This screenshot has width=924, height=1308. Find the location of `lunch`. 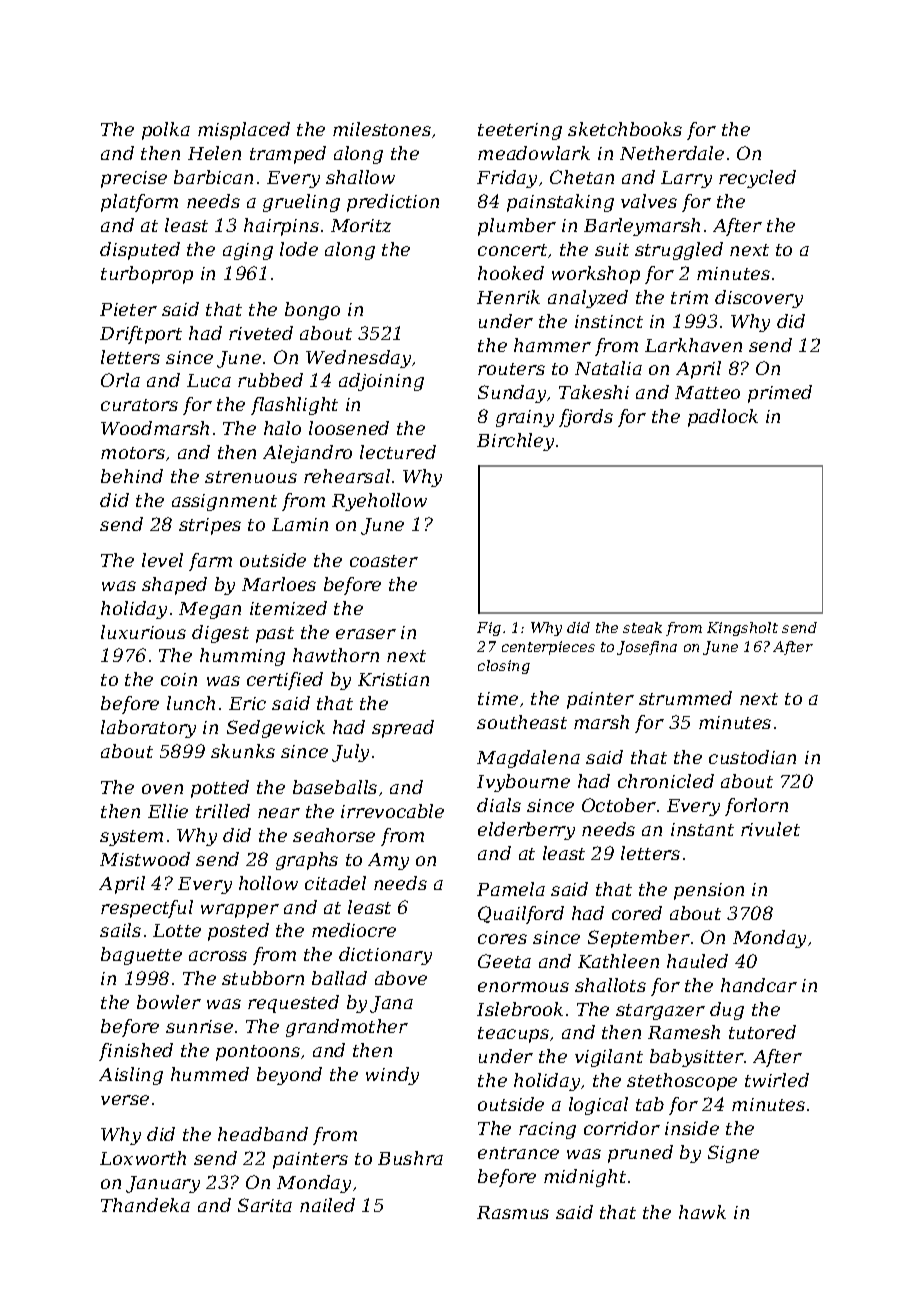

lunch is located at coordinates (191, 703).
